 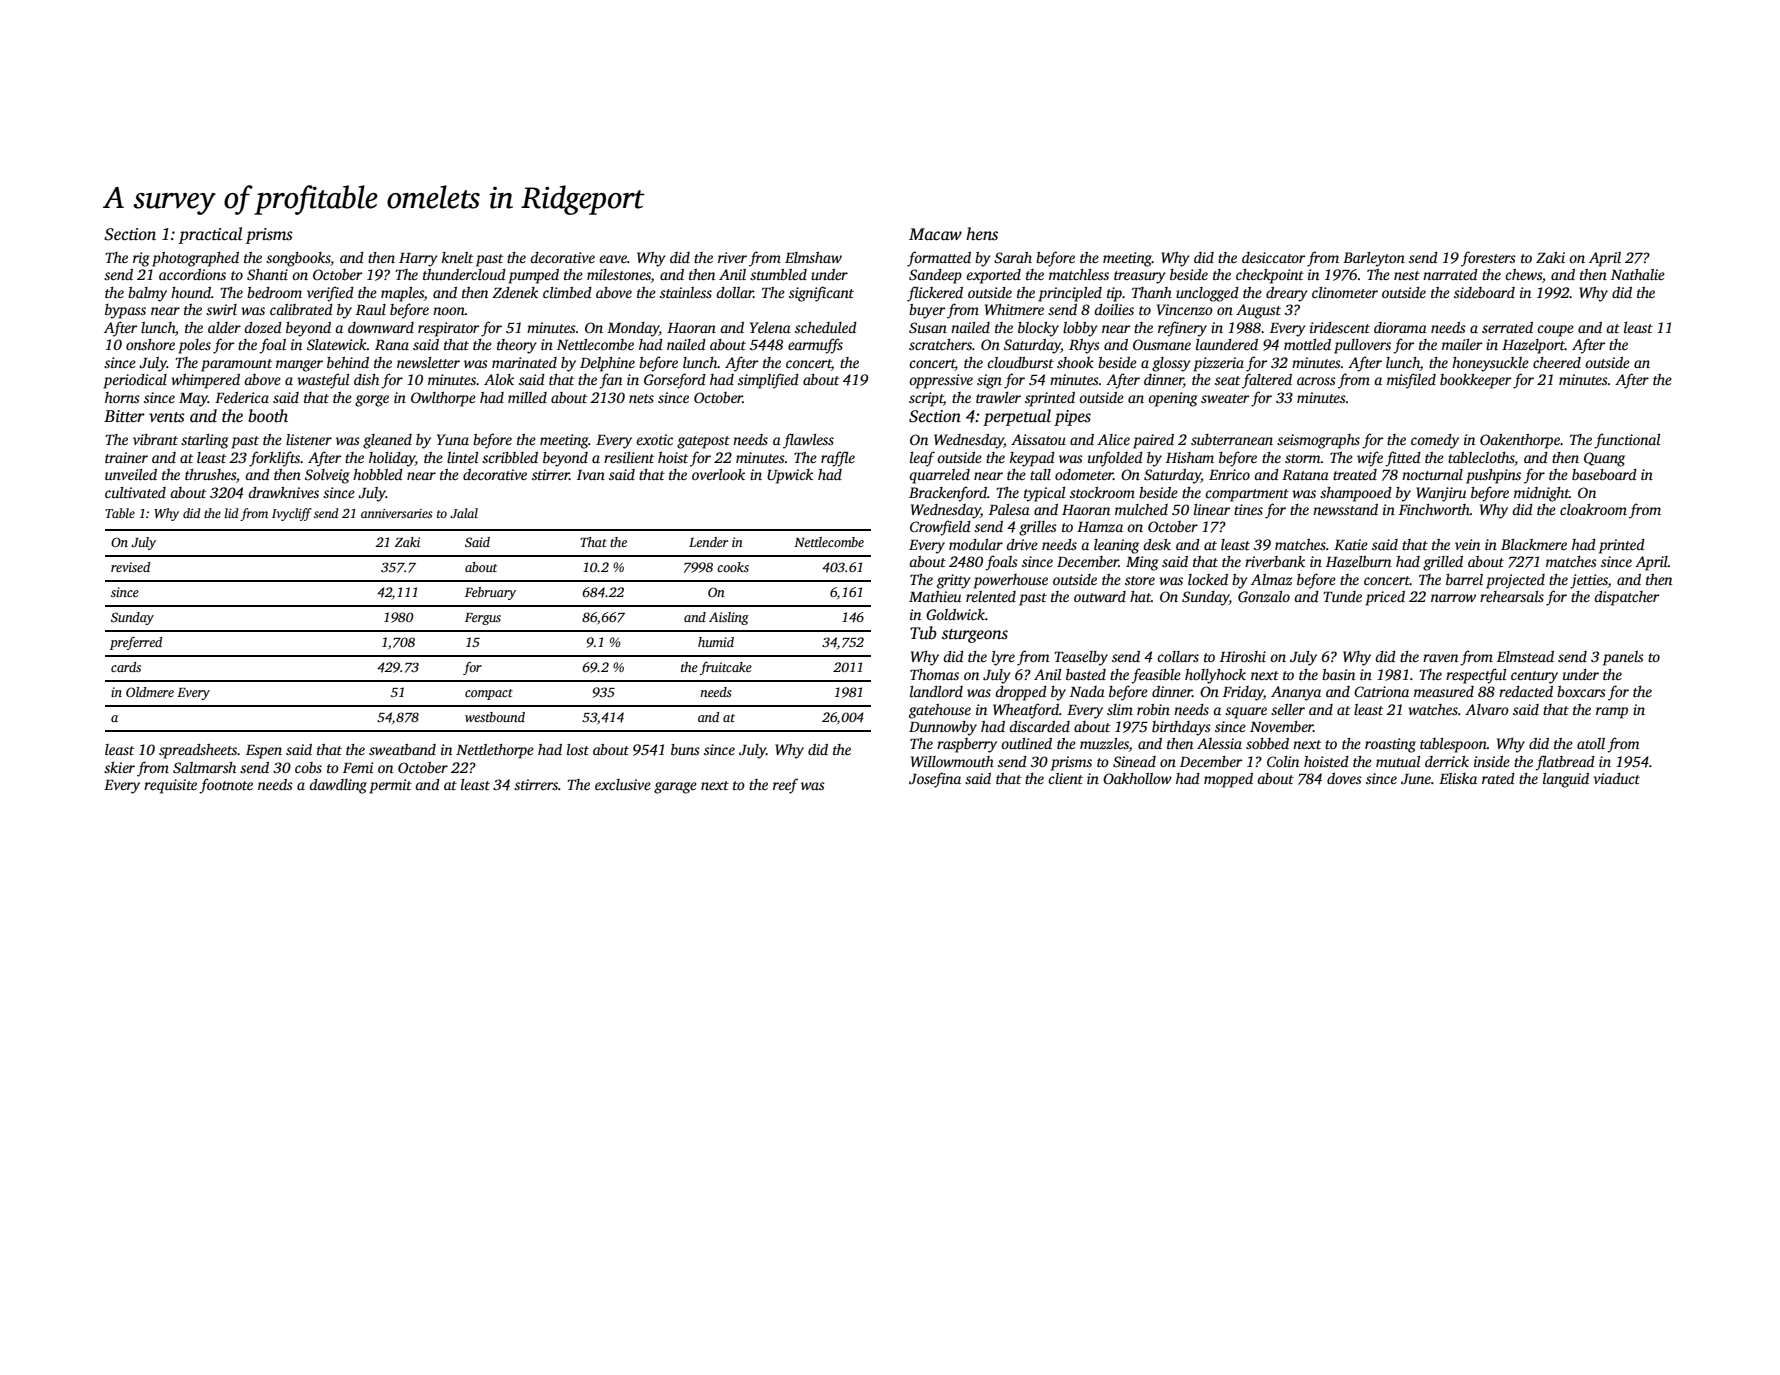 What do you see at coordinates (489, 694) in the image?
I see `compact` at bounding box center [489, 694].
